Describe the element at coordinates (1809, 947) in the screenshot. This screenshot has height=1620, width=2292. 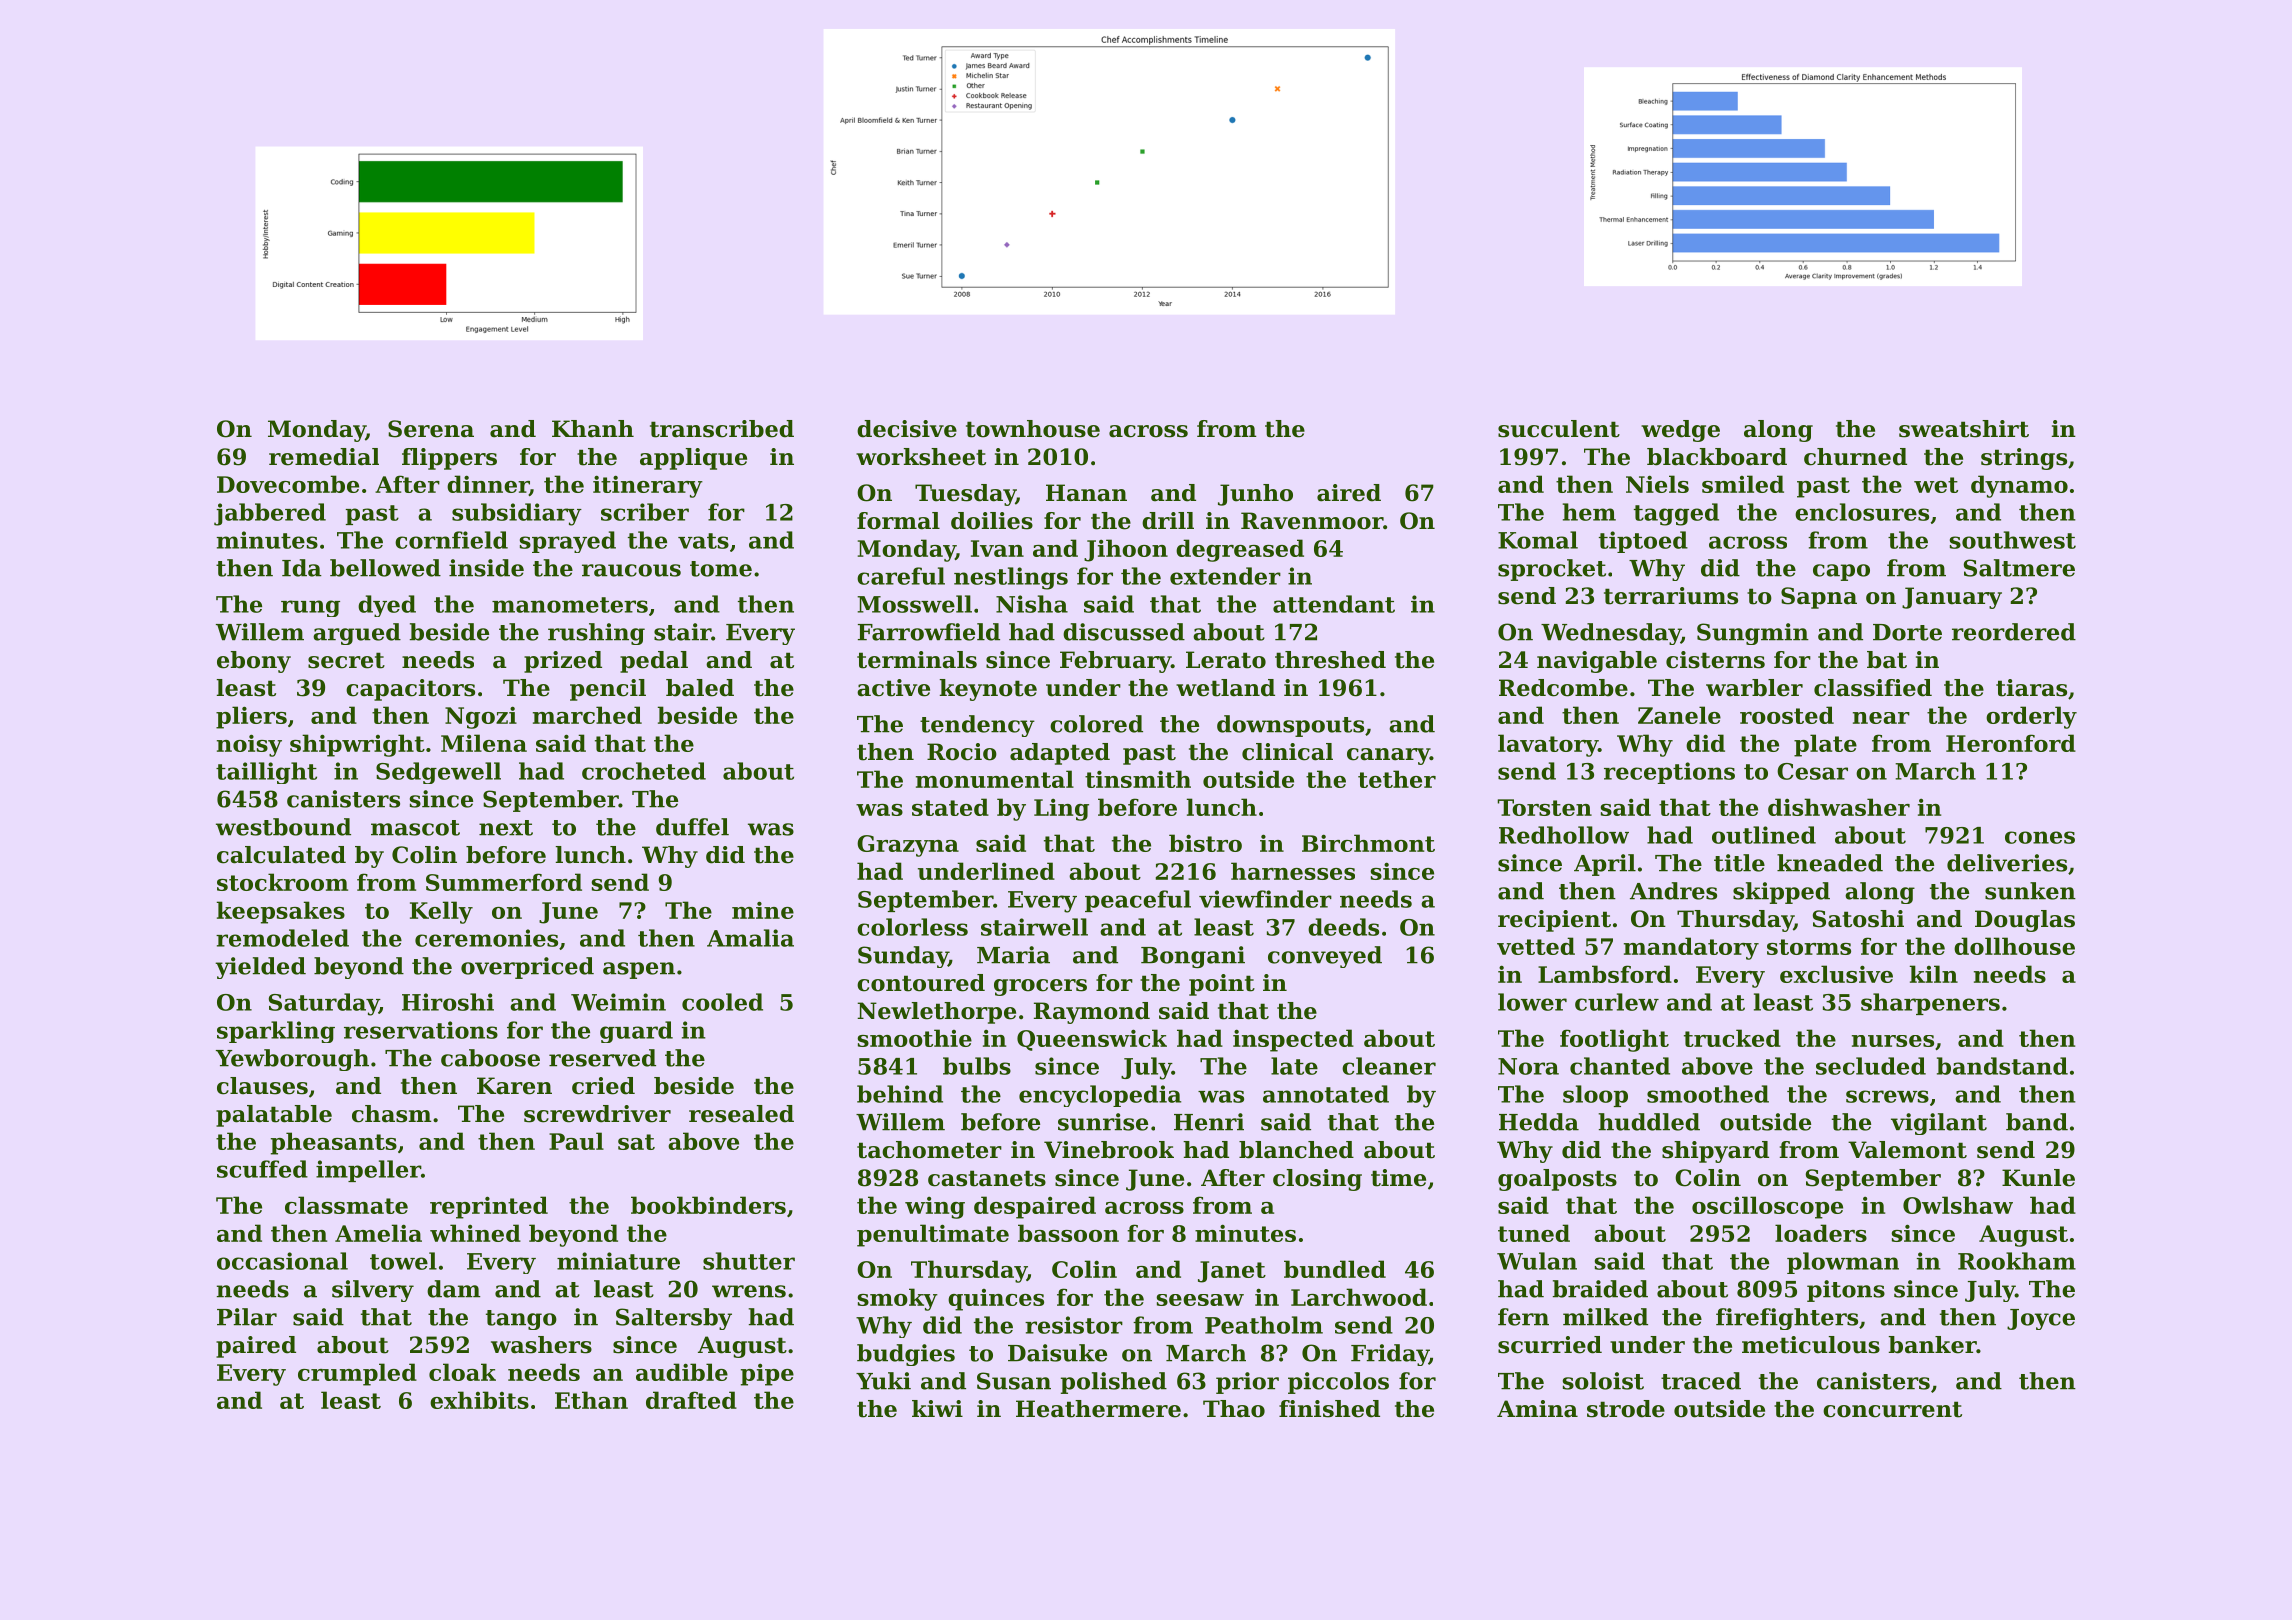
I see `storms` at that location.
